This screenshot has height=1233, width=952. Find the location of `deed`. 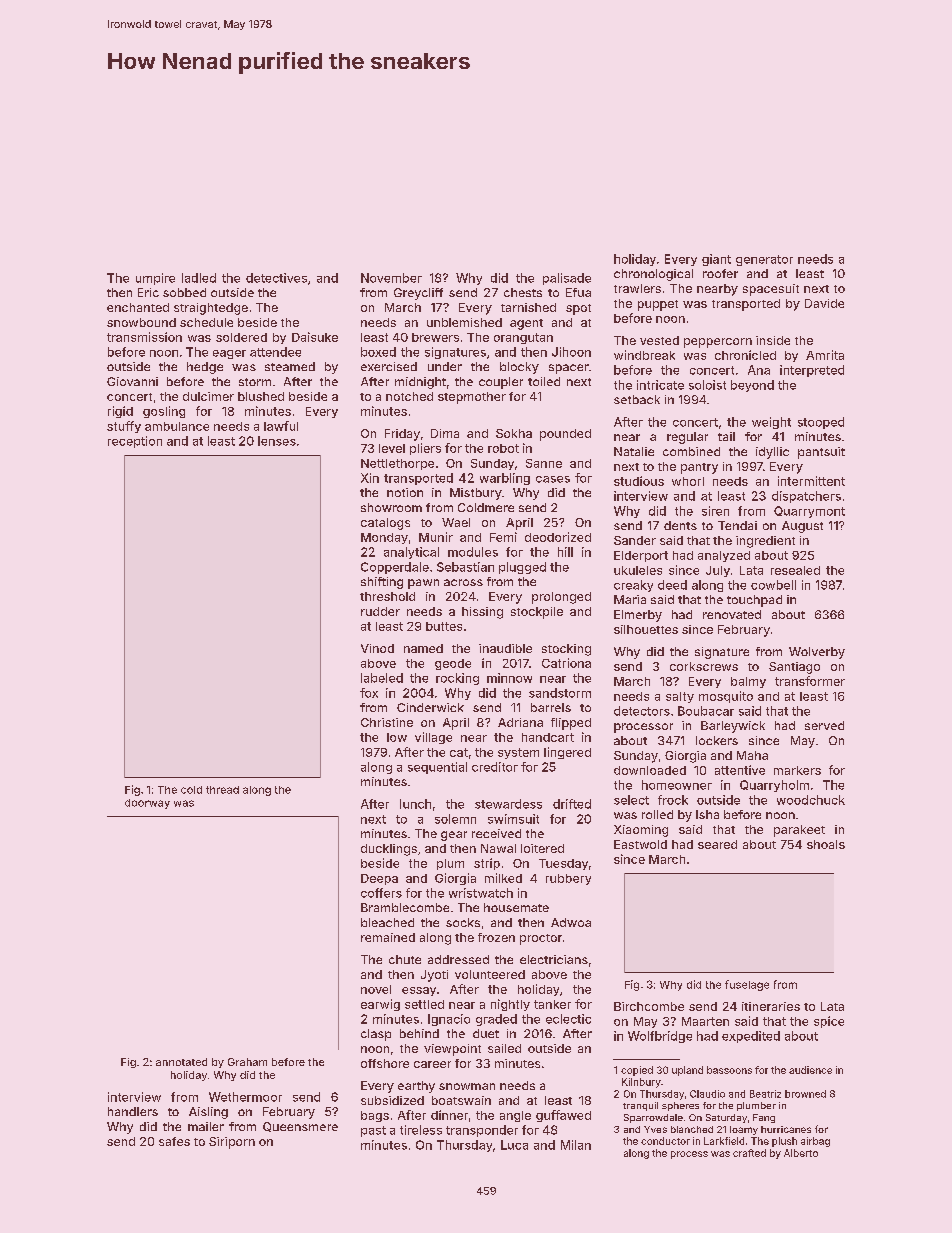

deed is located at coordinates (672, 585).
